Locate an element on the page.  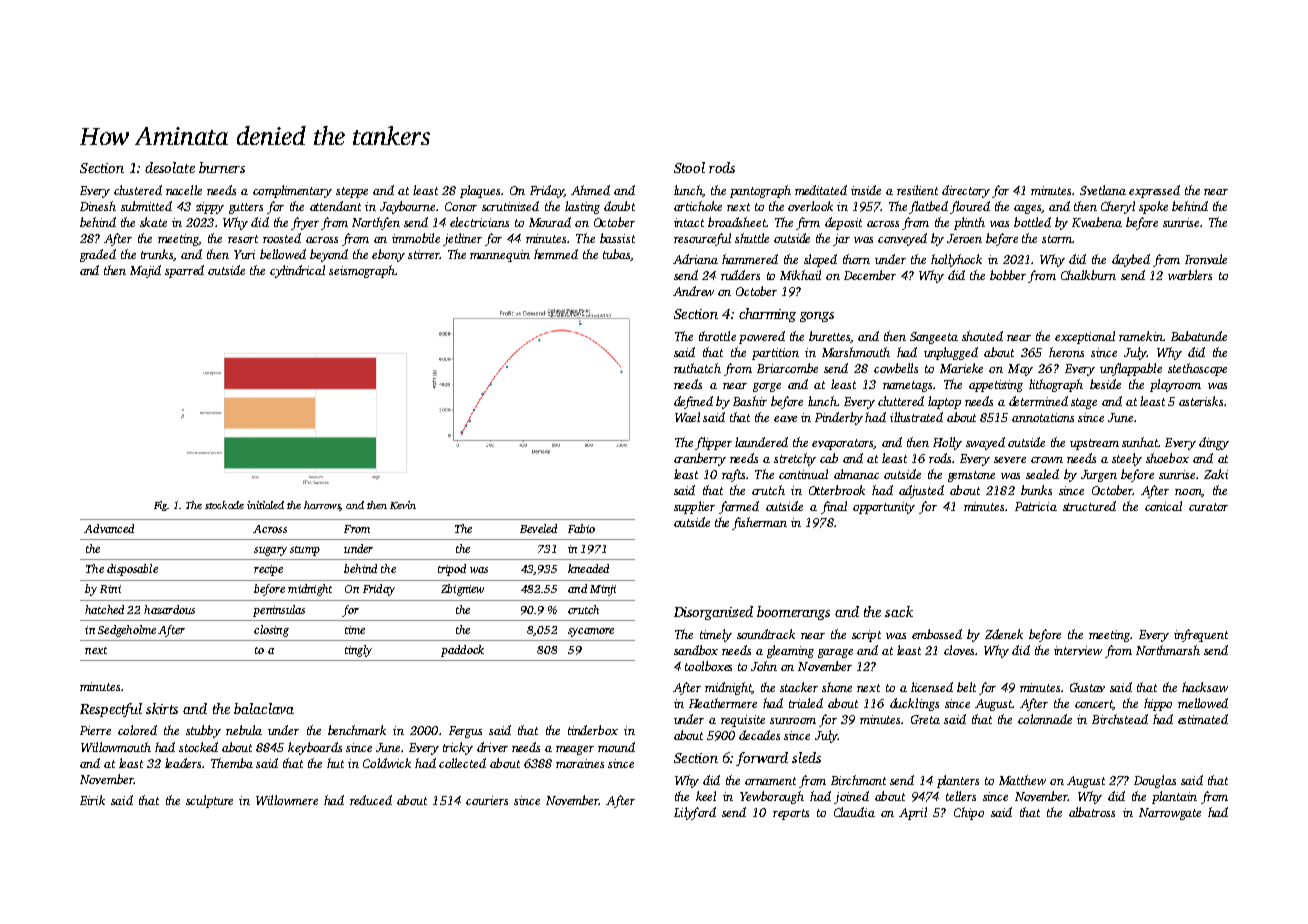
broadsheet is located at coordinates (737, 222).
